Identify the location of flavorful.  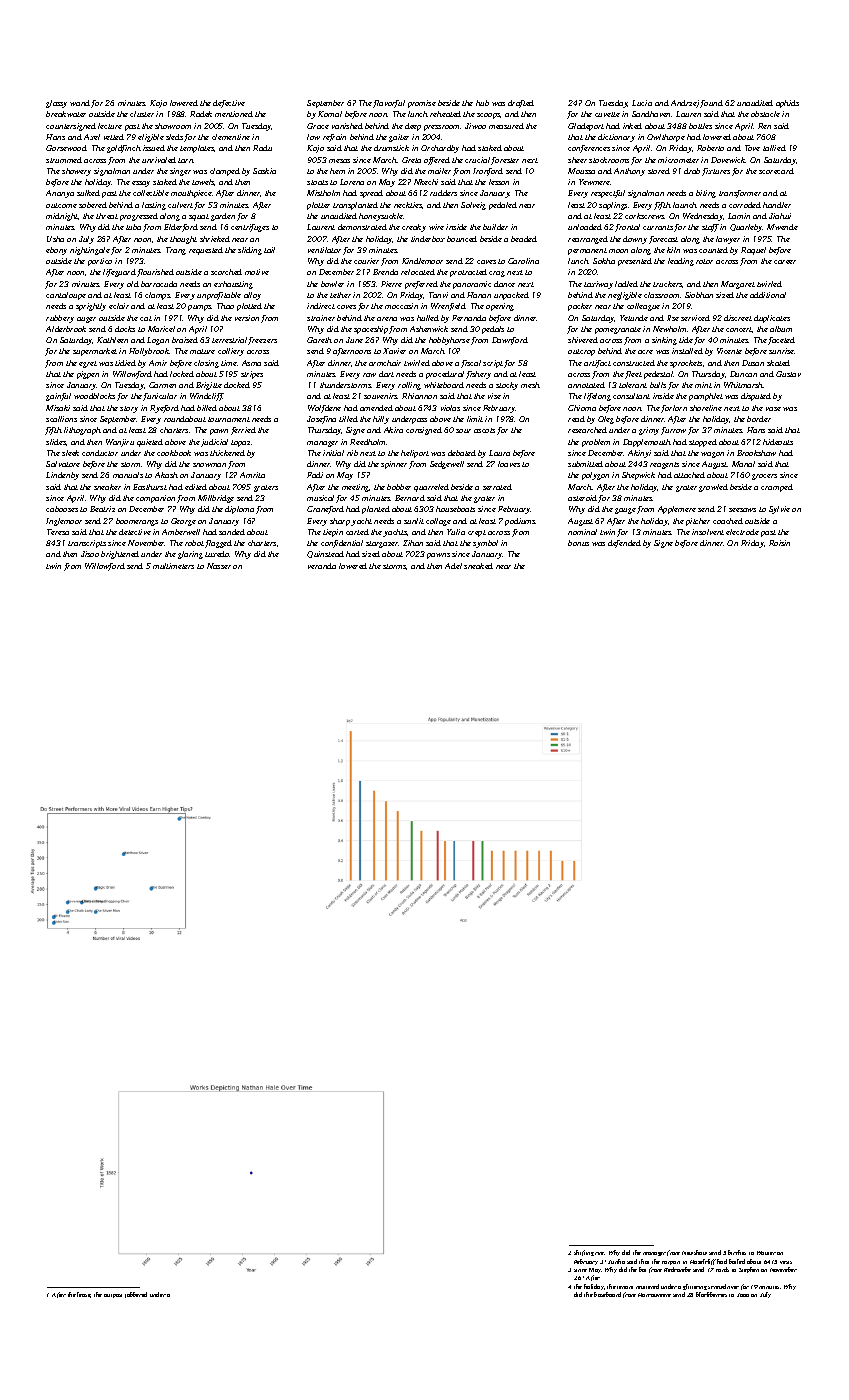
(389, 104).
